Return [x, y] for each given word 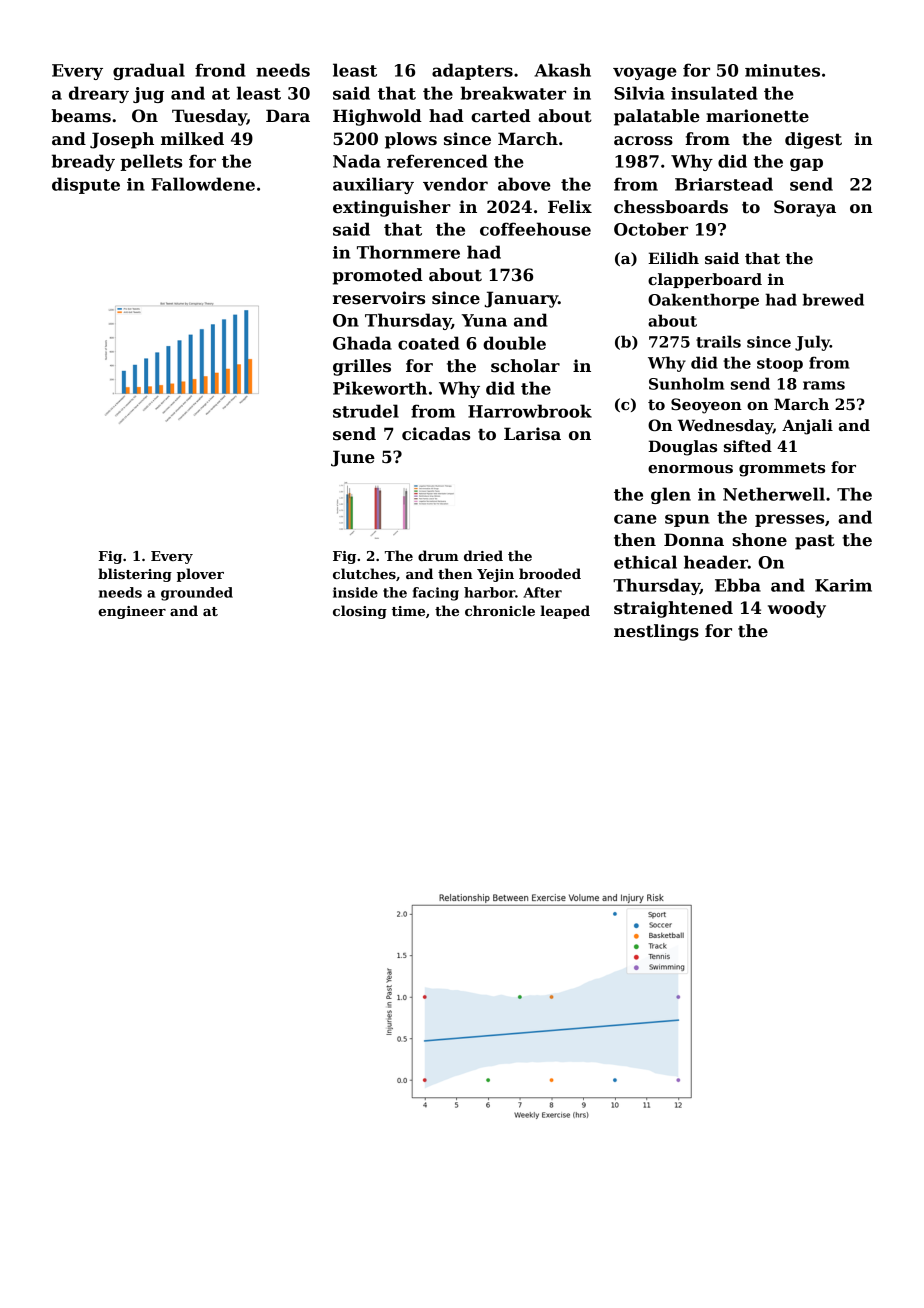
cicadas [436, 434]
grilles [362, 367]
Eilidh [673, 258]
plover [200, 575]
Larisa [532, 434]
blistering [135, 575]
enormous [690, 469]
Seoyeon [706, 406]
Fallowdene [203, 184]
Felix [570, 207]
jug [148, 95]
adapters [472, 71]
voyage [645, 73]
